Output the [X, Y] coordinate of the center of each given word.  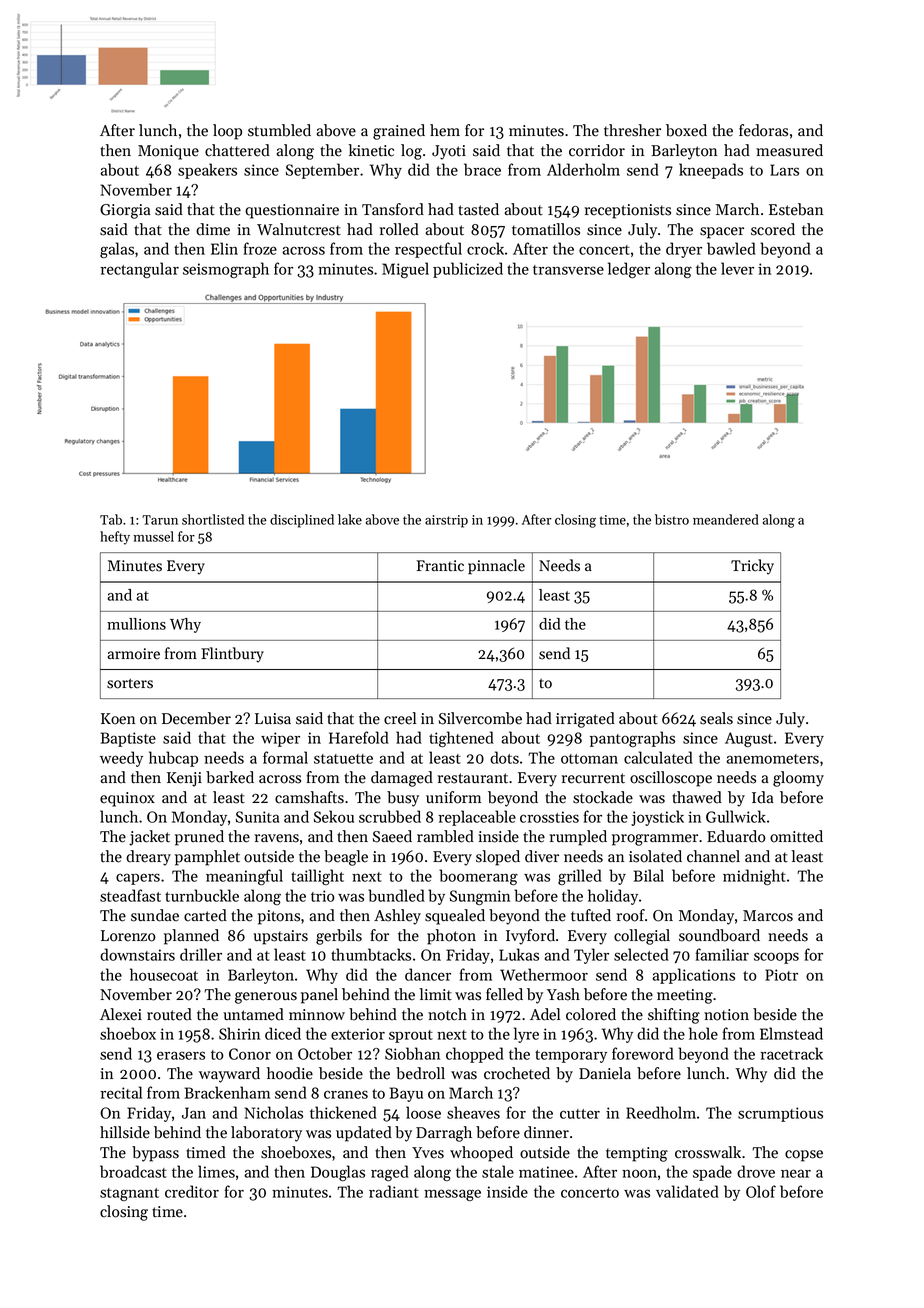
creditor [192, 1191]
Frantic [440, 566]
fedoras [763, 130]
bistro [672, 519]
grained [399, 132]
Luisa [273, 719]
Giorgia [125, 211]
